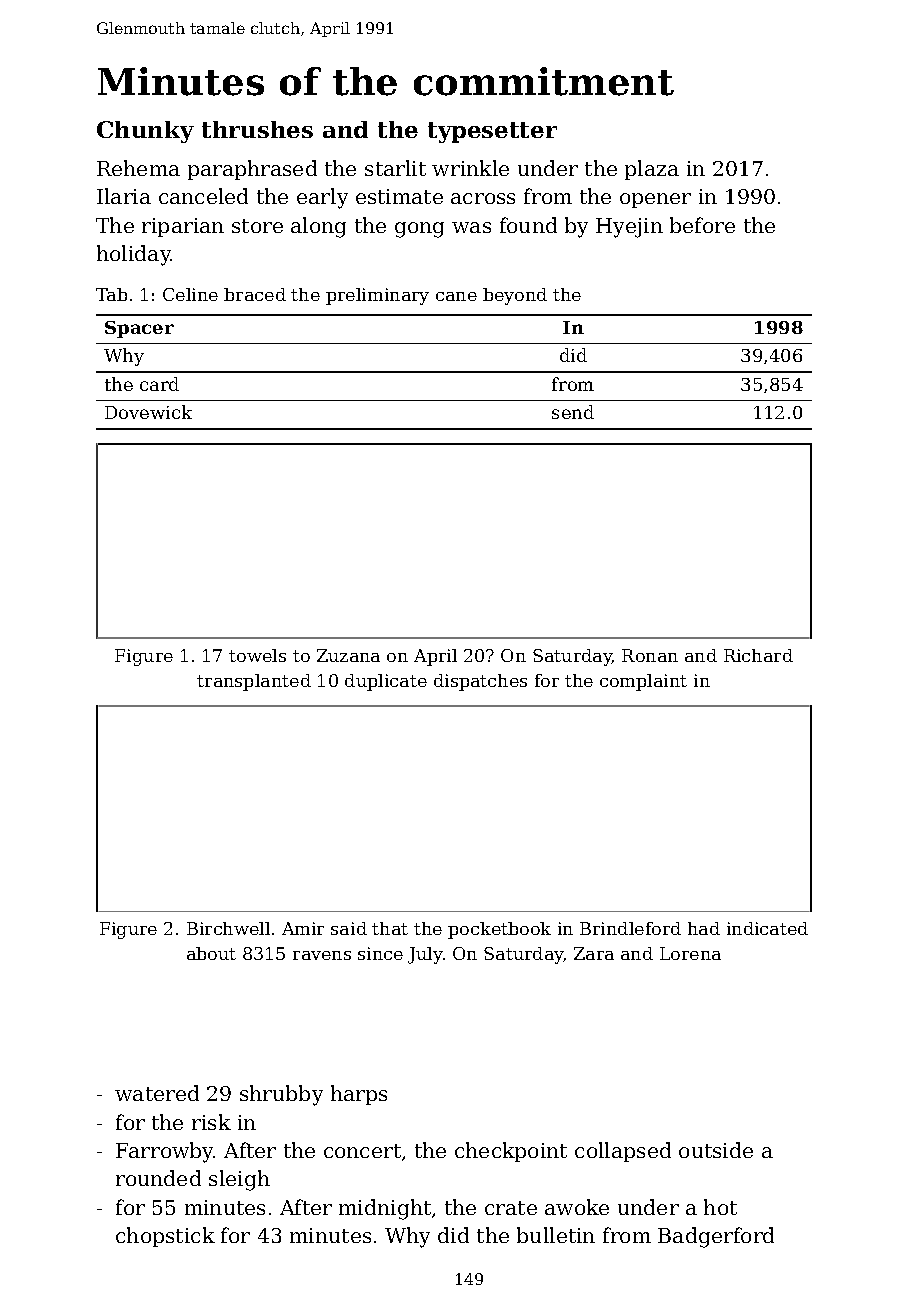 Image resolution: width=908 pixels, height=1316 pixels. Describe the element at coordinates (257, 129) in the document. I see `thrushes` at that location.
